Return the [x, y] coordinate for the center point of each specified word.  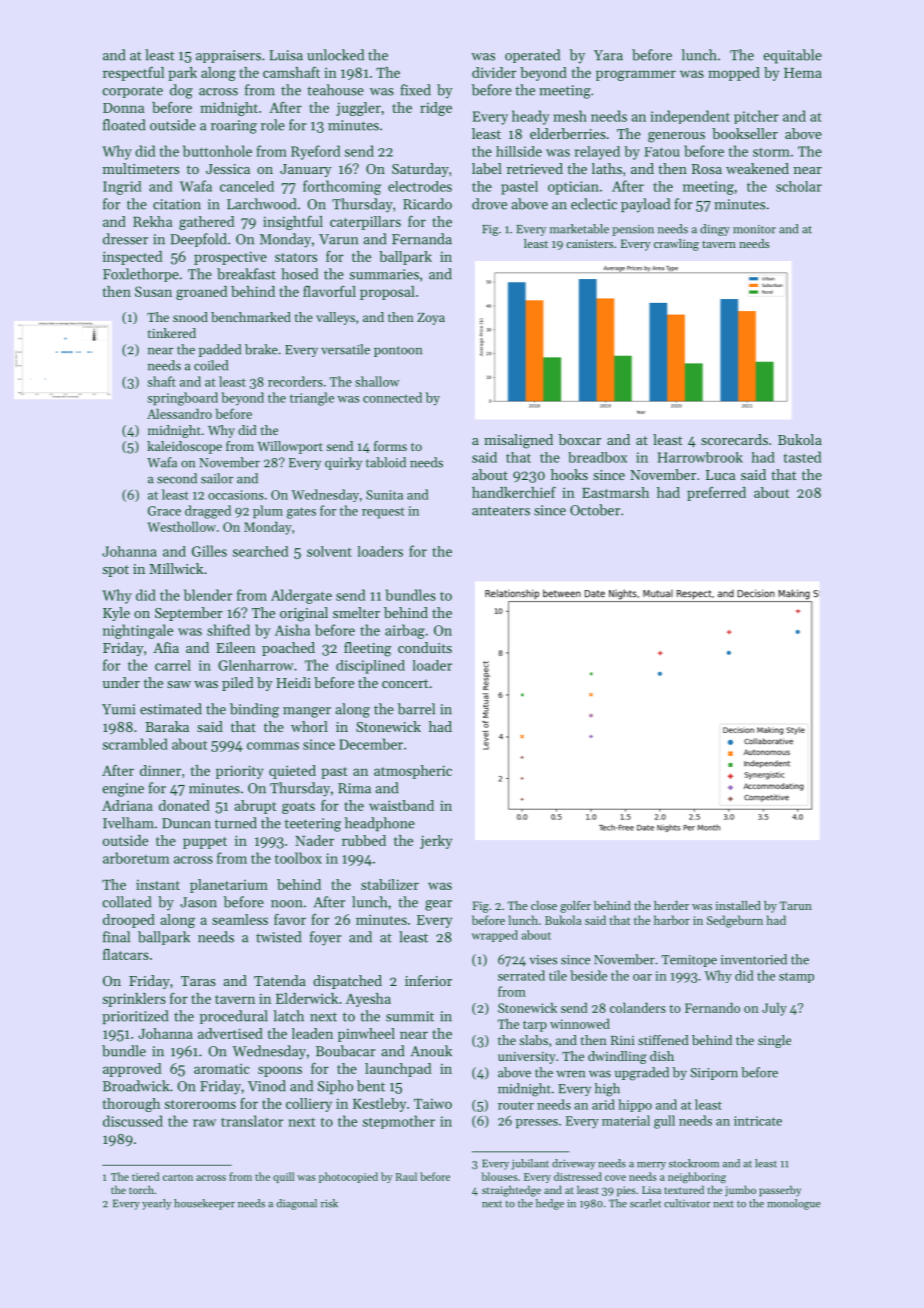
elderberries [568, 133]
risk [329, 1203]
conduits [425, 647]
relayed [597, 153]
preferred [716, 494]
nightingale [138, 631]
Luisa [286, 55]
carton [178, 1177]
